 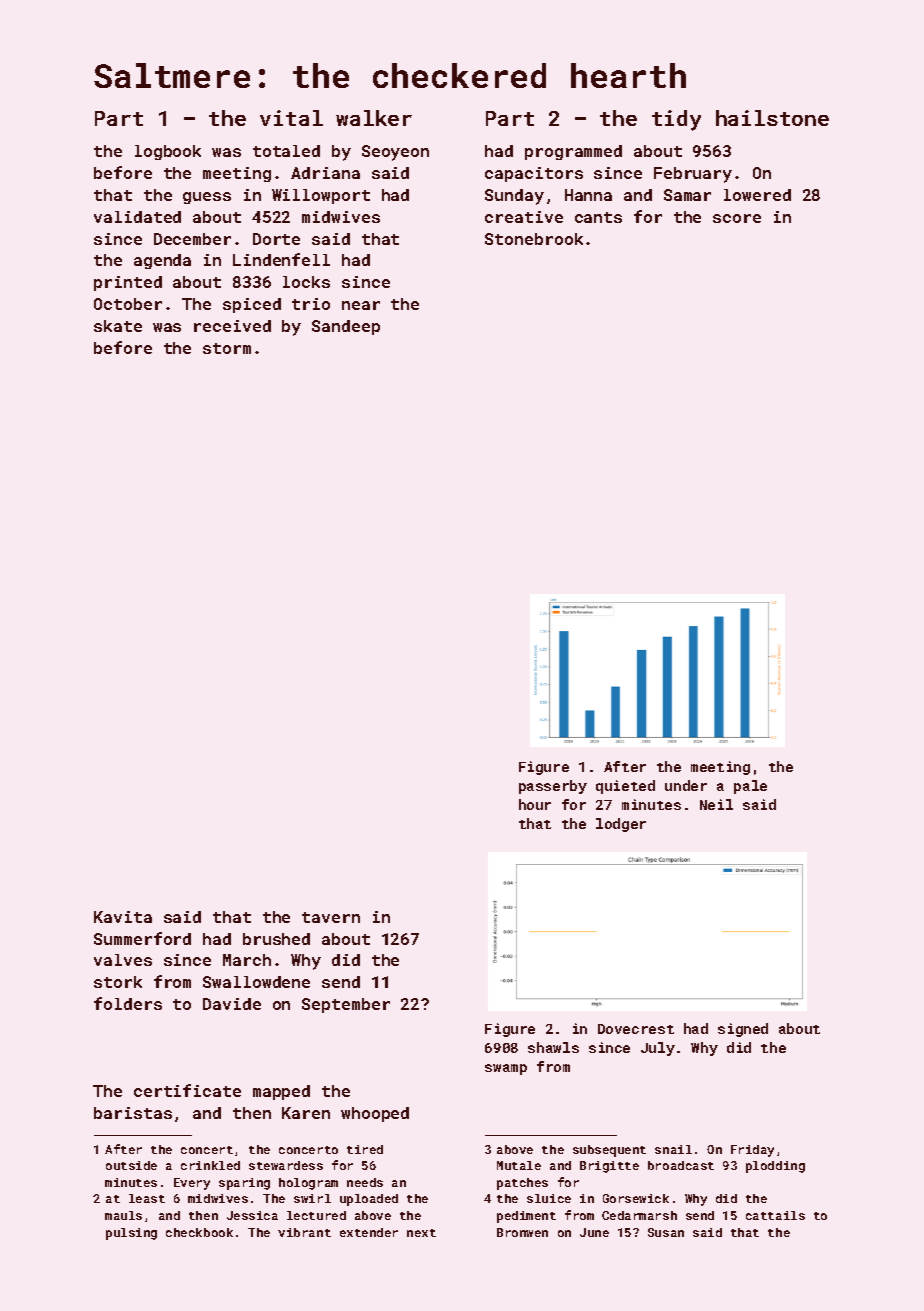 What do you see at coordinates (553, 787) in the screenshot?
I see `passerby` at bounding box center [553, 787].
